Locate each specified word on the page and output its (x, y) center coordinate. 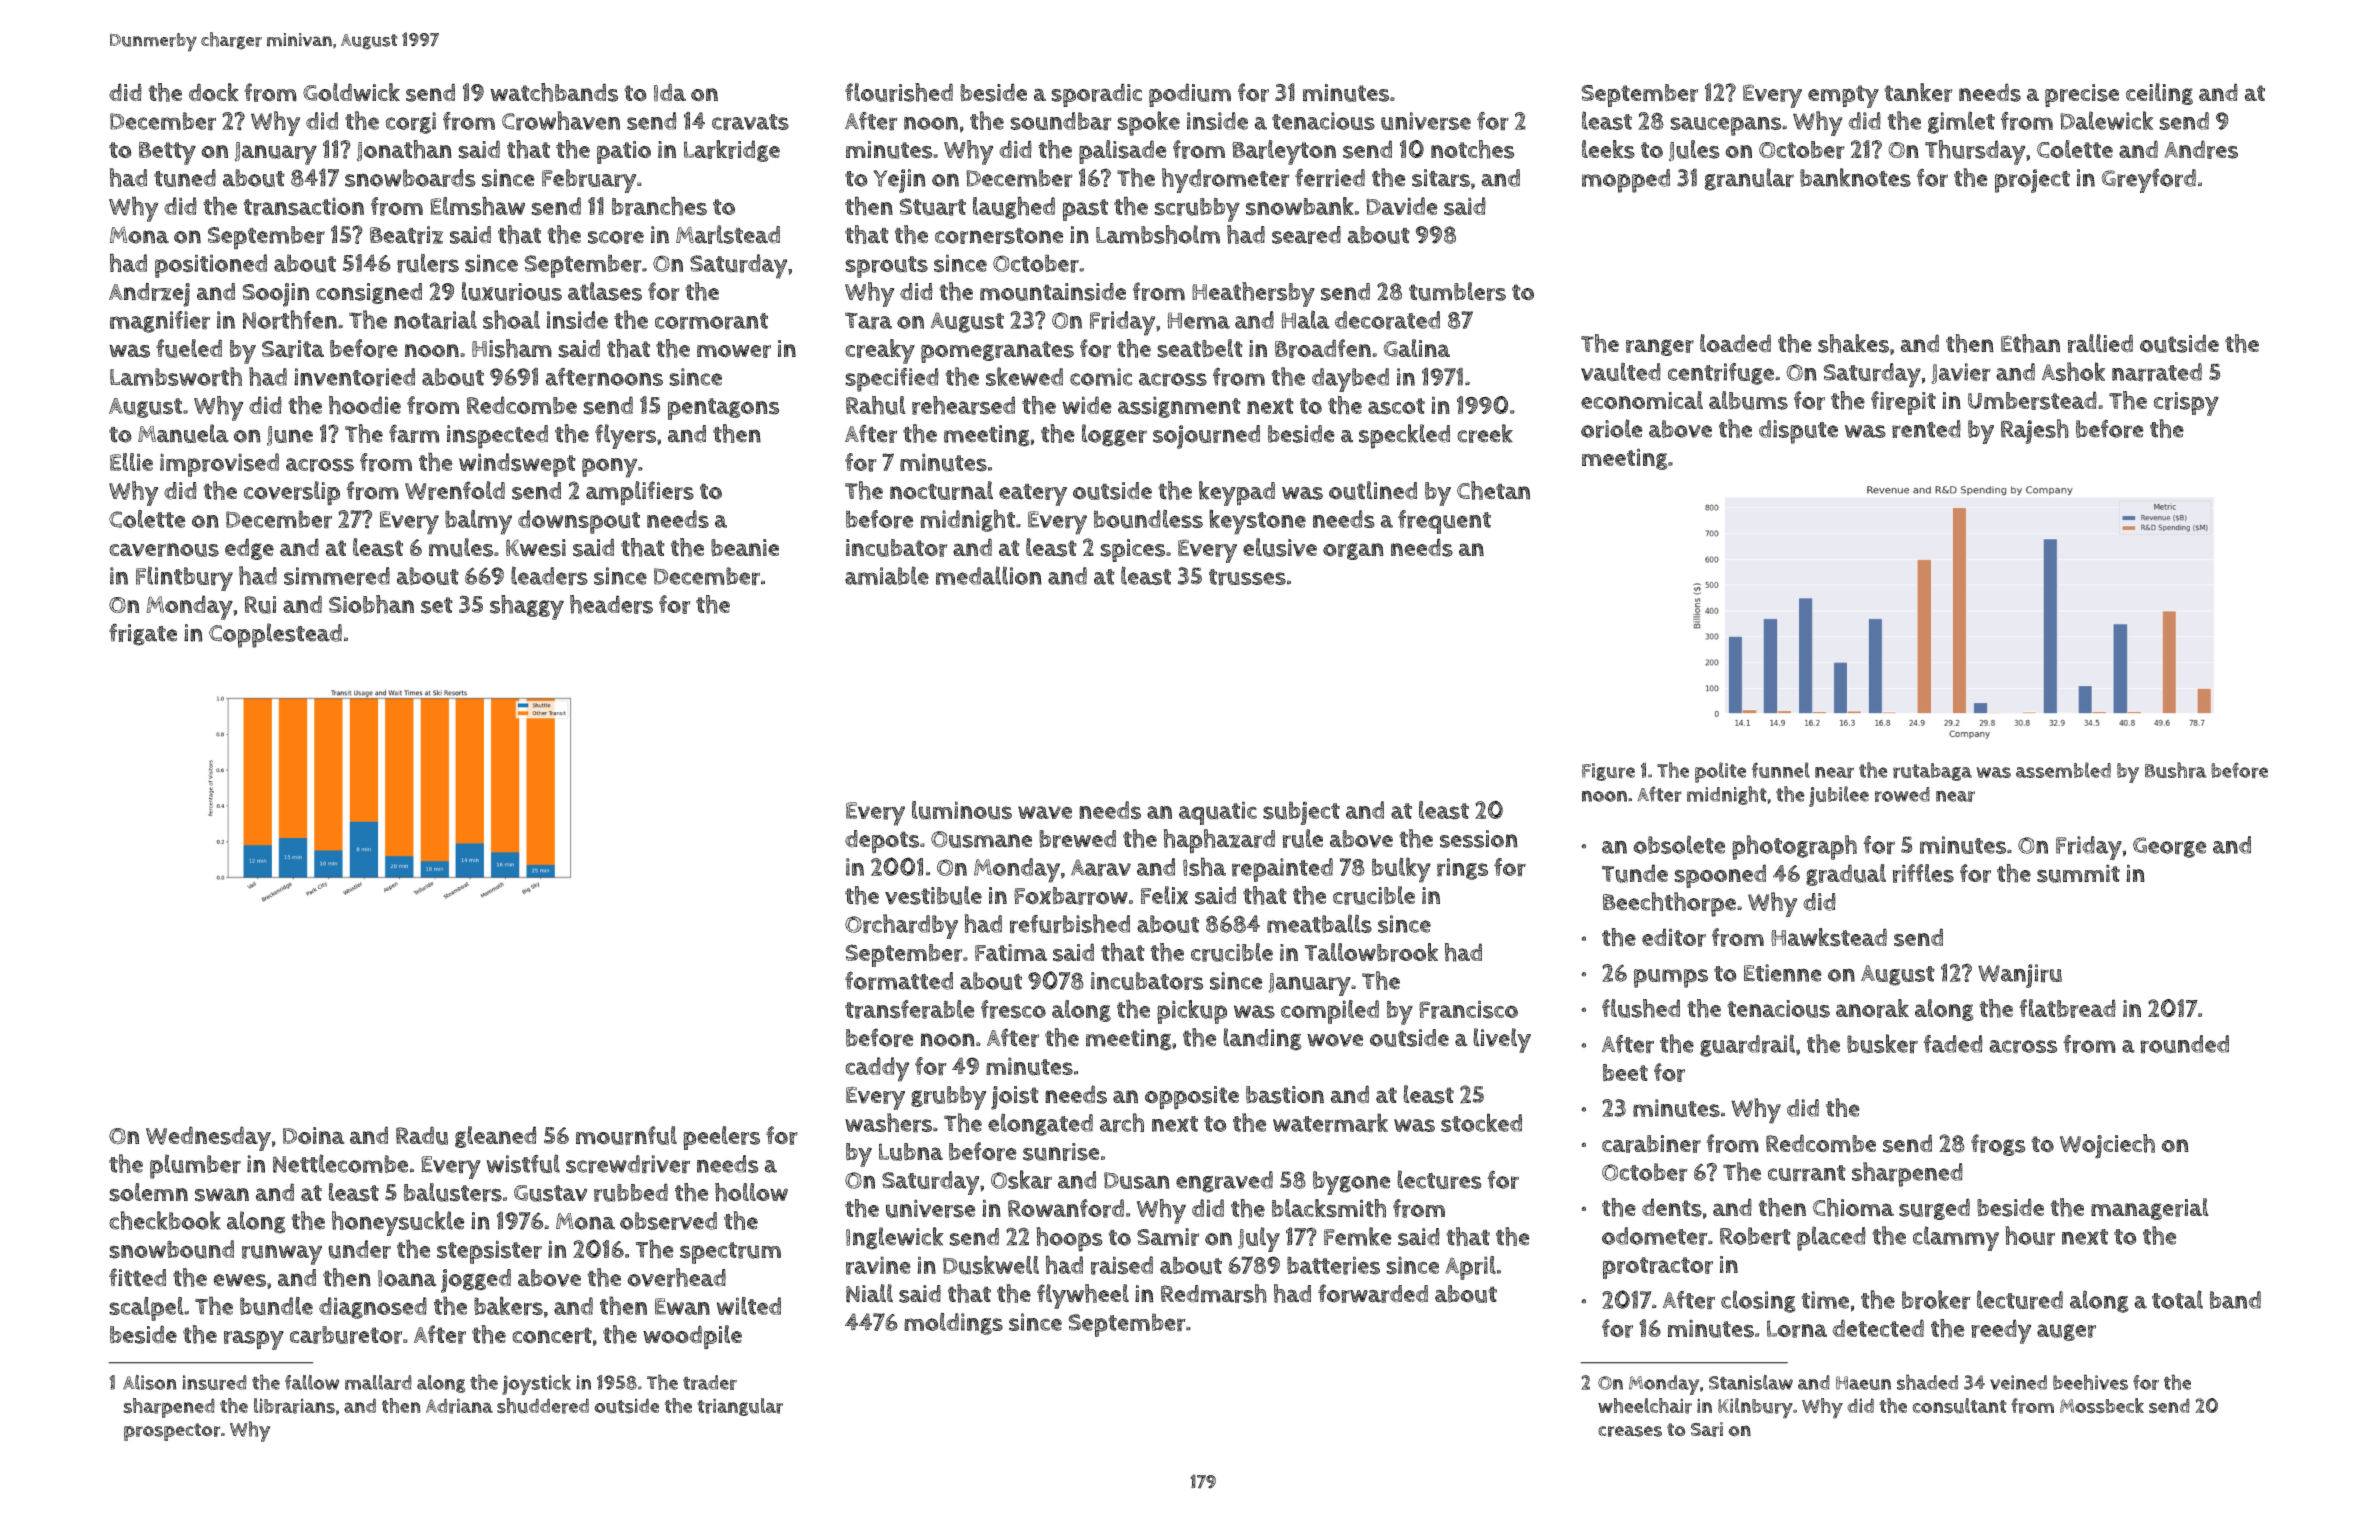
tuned (185, 178)
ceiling (2159, 94)
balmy (478, 522)
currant (1807, 1173)
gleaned (496, 1137)
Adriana (459, 1406)
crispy (2186, 404)
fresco (1013, 1009)
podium (1190, 95)
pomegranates (997, 352)
